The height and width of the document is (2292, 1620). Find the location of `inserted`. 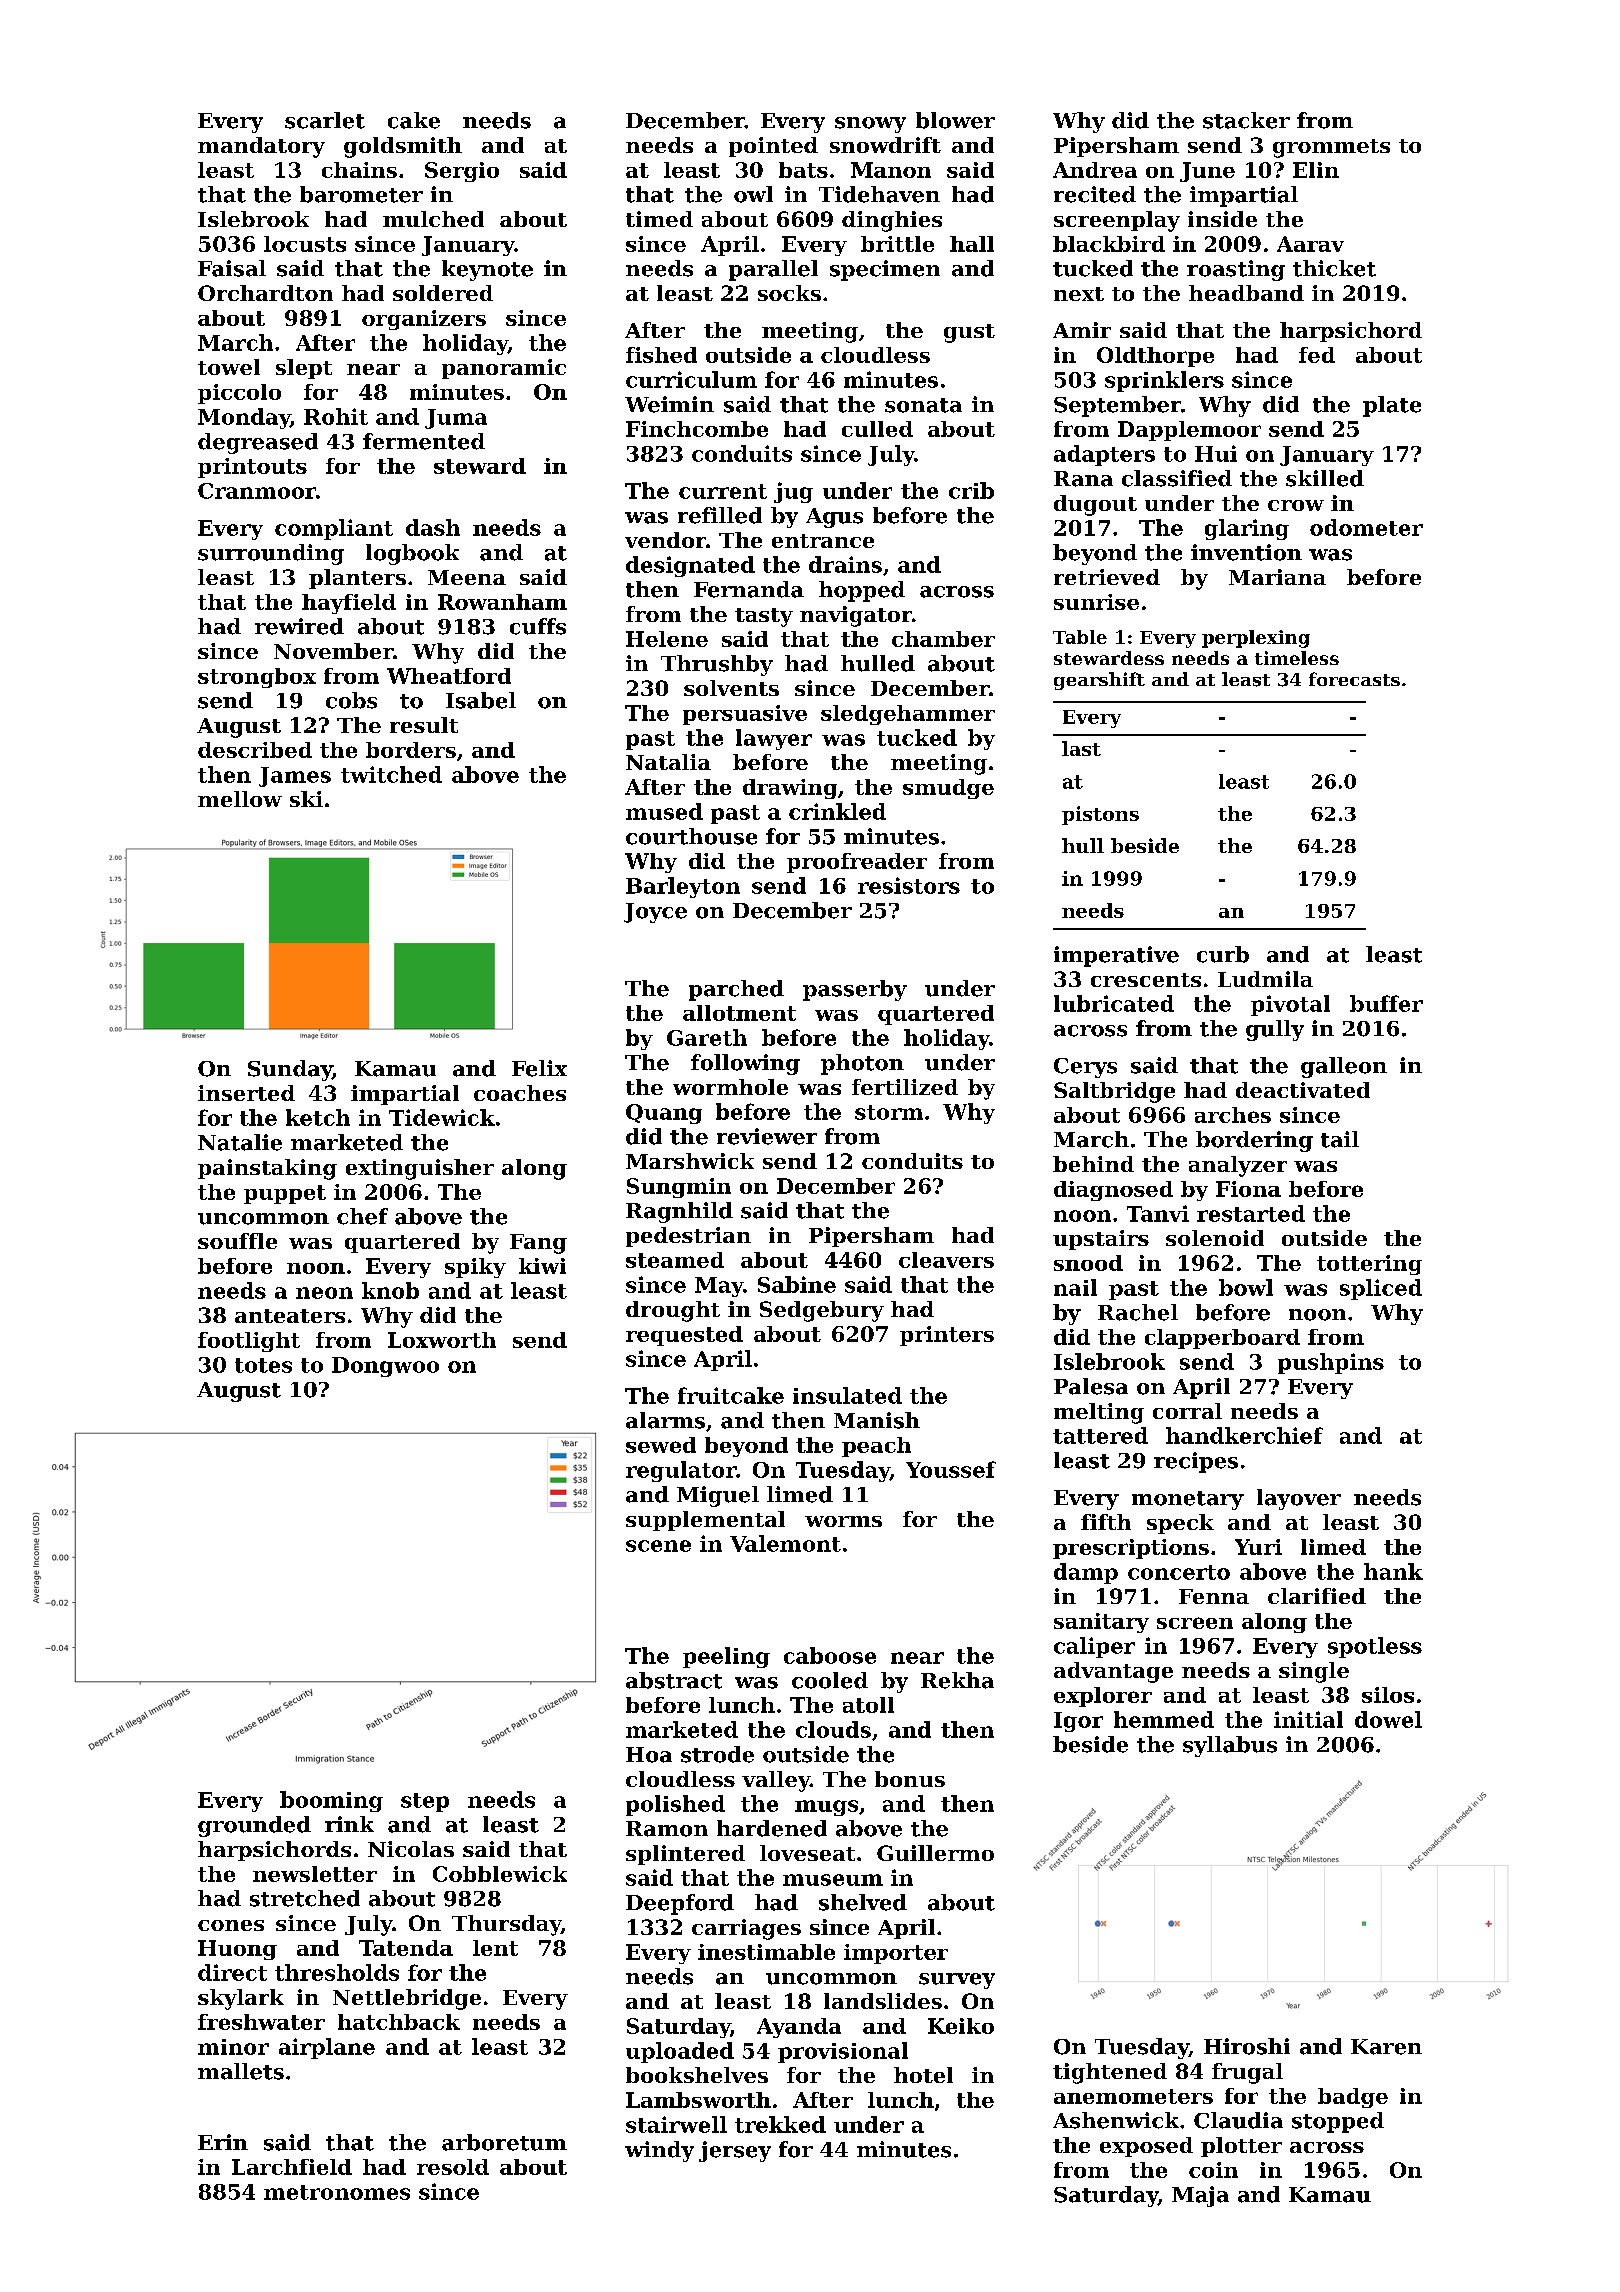

inserted is located at coordinates (246, 1093).
